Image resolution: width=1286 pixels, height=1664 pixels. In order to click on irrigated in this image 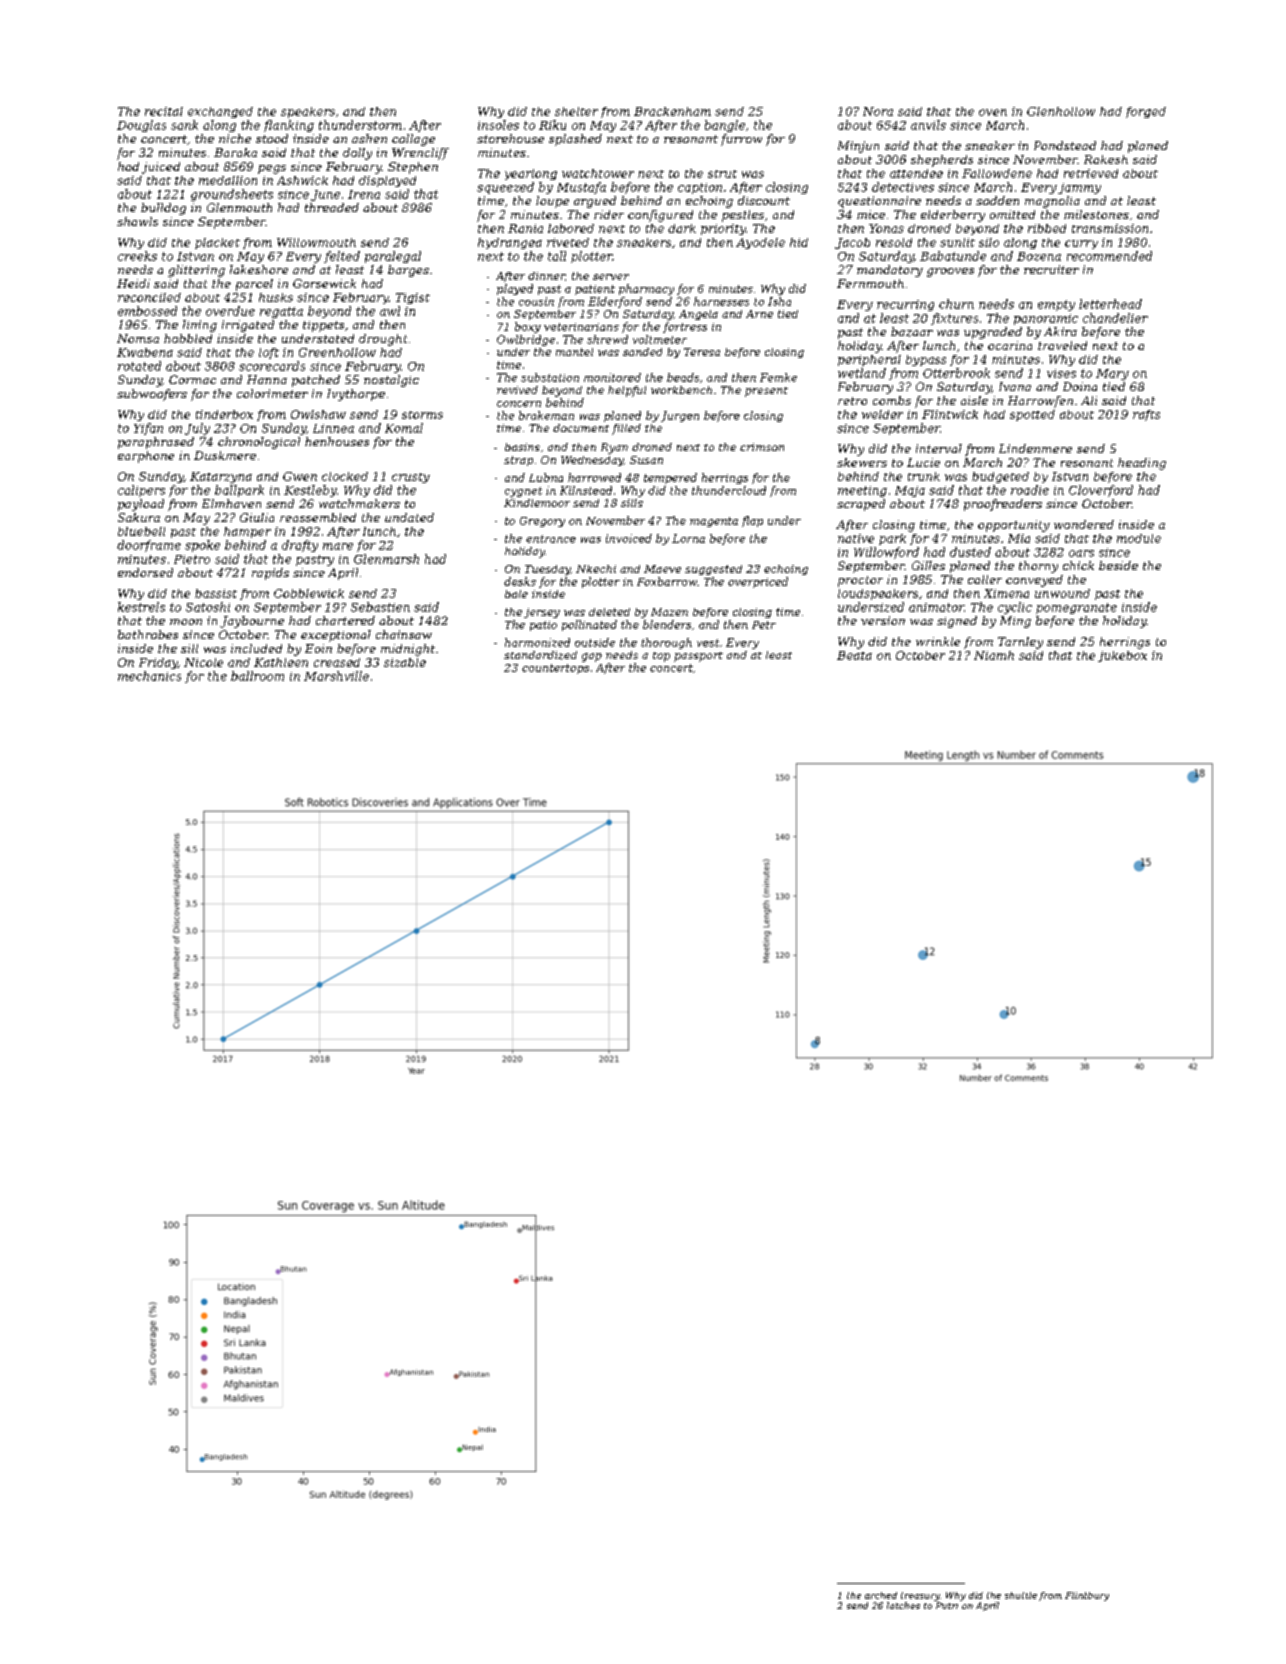, I will do `click(248, 326)`.
